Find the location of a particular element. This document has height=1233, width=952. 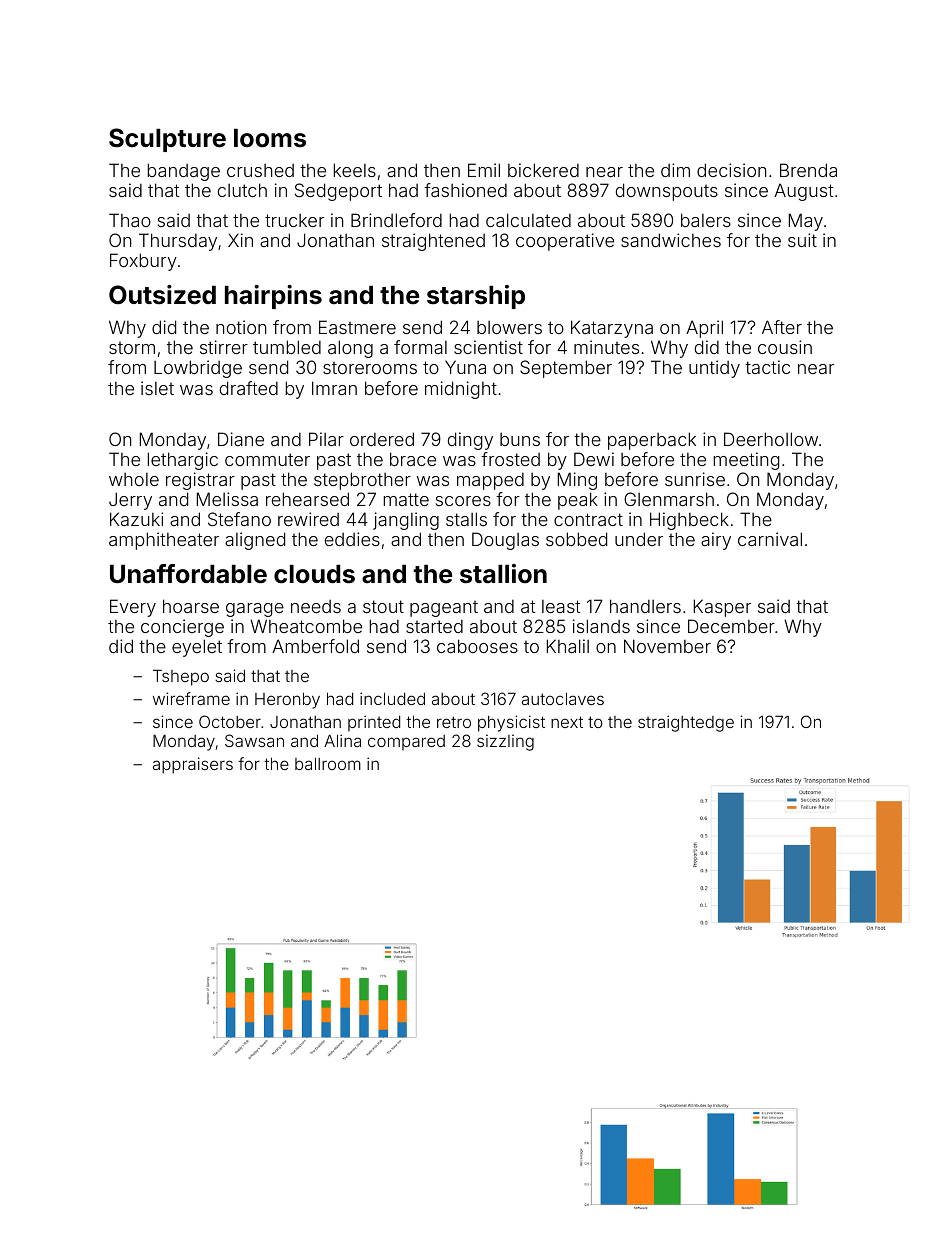

peak is located at coordinates (578, 501).
